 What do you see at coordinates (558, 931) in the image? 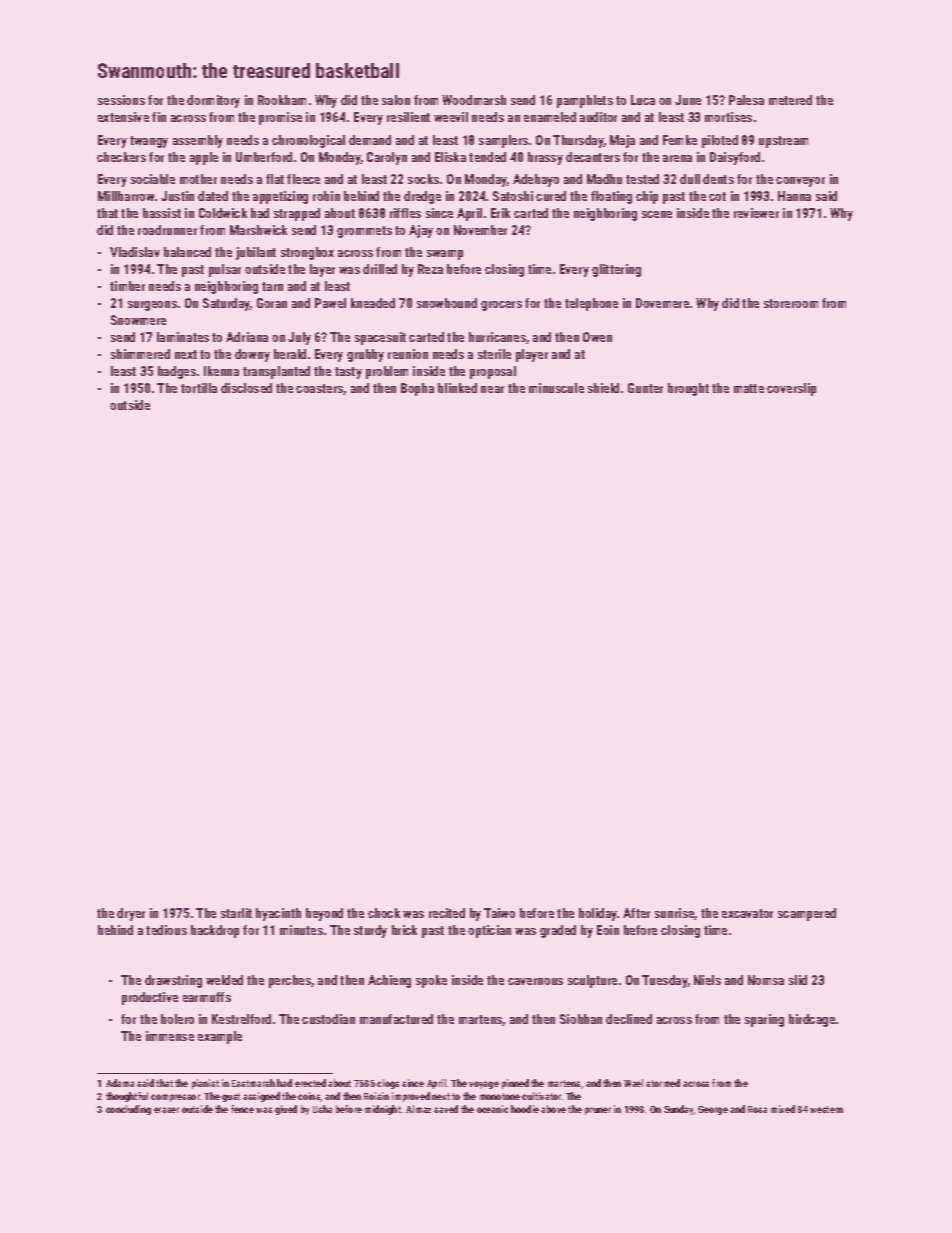
I see `graded` at bounding box center [558, 931].
